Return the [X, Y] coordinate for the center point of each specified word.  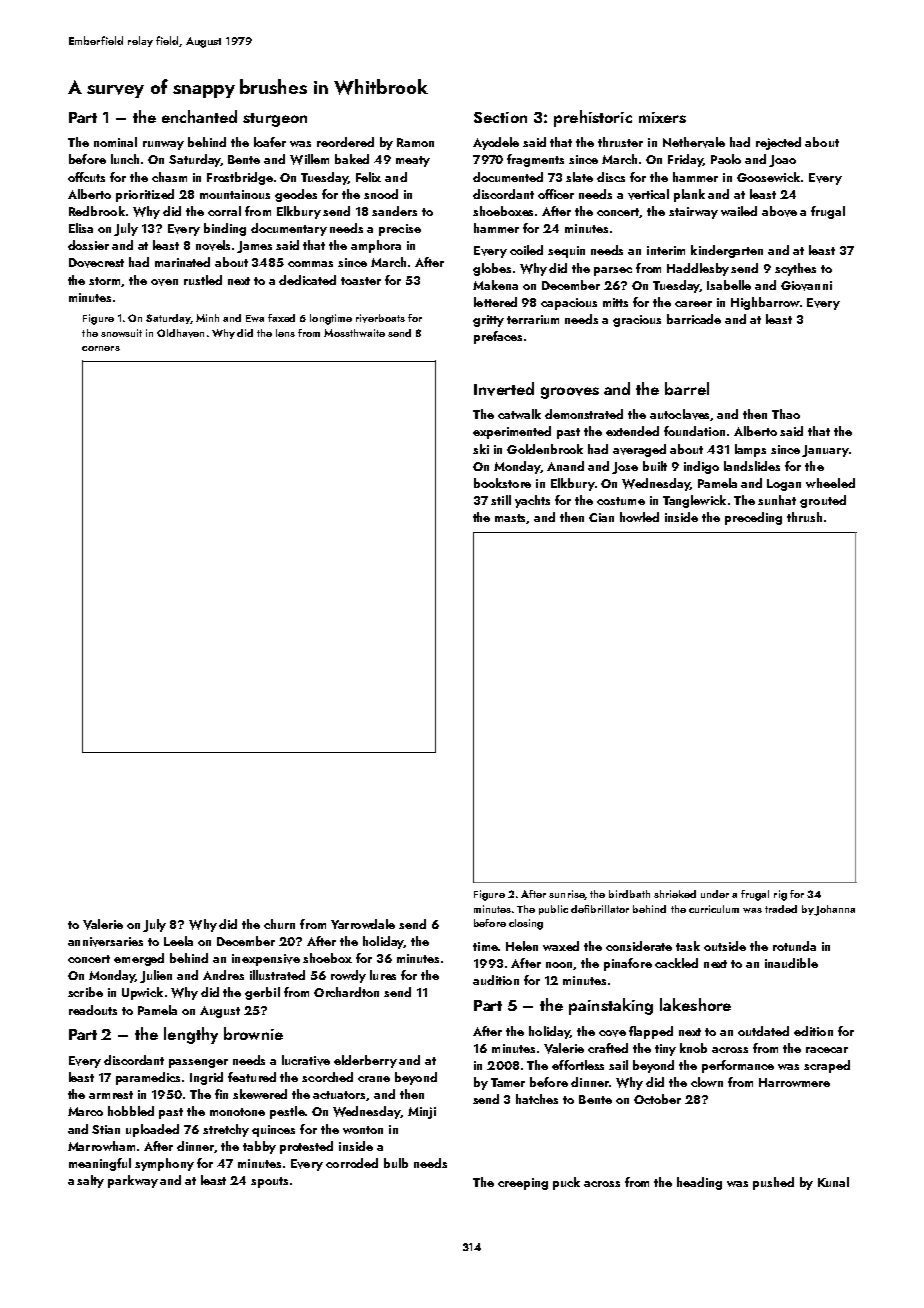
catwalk [519, 414]
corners [101, 348]
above [779, 211]
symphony [164, 1164]
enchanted [199, 116]
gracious [637, 321]
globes [492, 269]
